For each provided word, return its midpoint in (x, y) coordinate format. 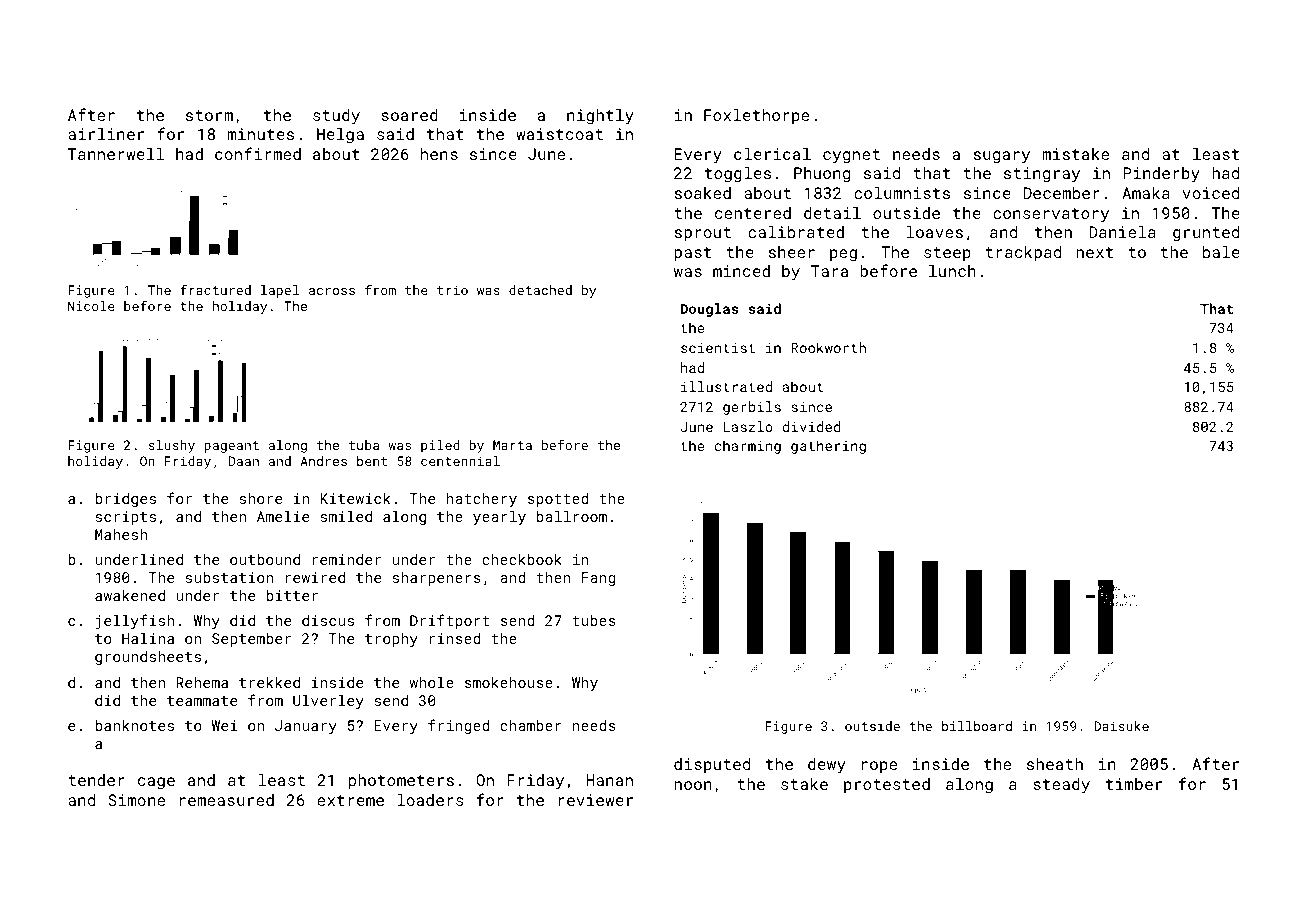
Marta (512, 445)
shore (261, 498)
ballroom (572, 516)
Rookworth (828, 347)
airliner (106, 134)
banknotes (134, 725)
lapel (280, 291)
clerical (772, 154)
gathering (828, 447)
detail (832, 213)
